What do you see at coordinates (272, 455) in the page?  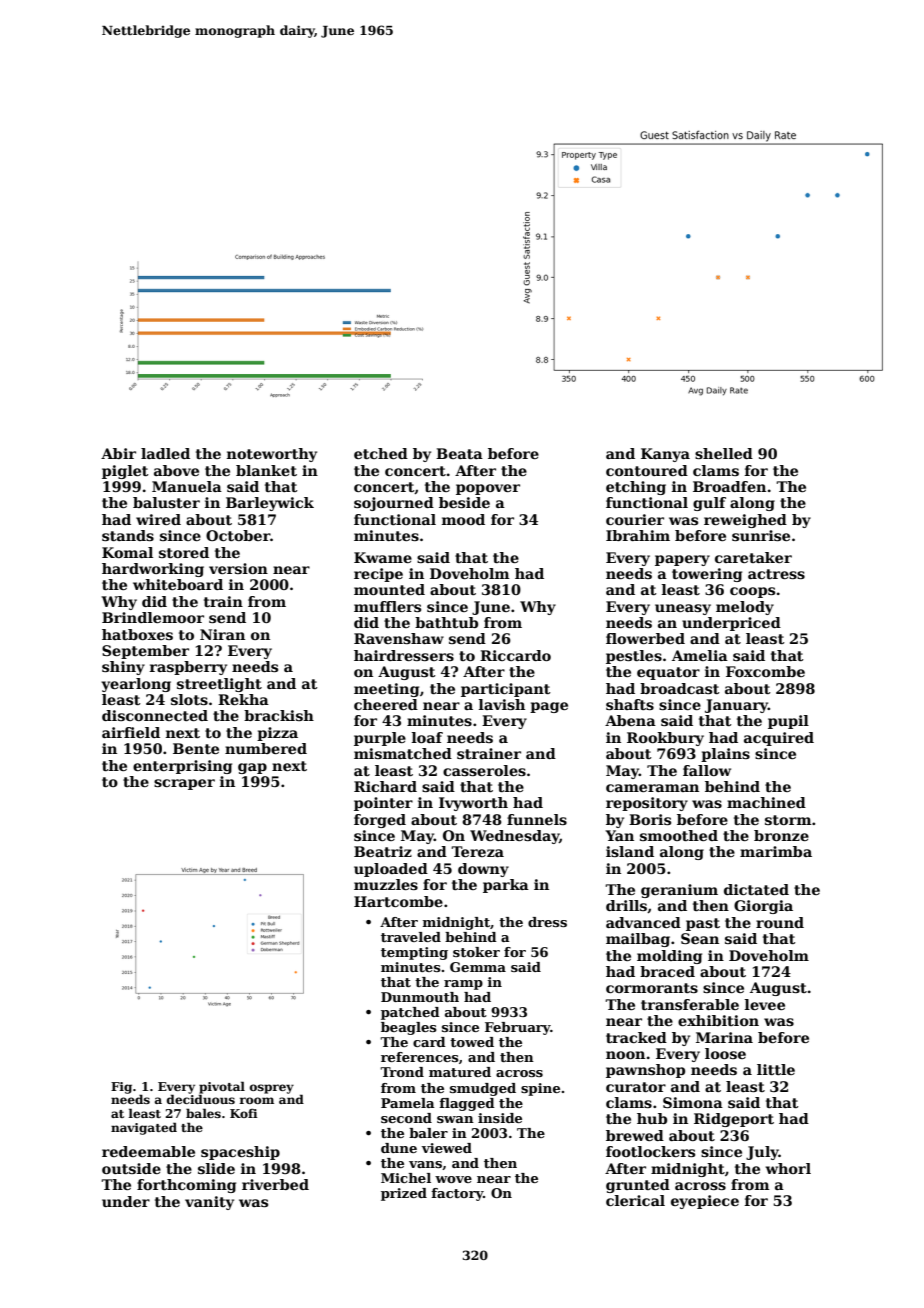 I see `noteworthy` at bounding box center [272, 455].
